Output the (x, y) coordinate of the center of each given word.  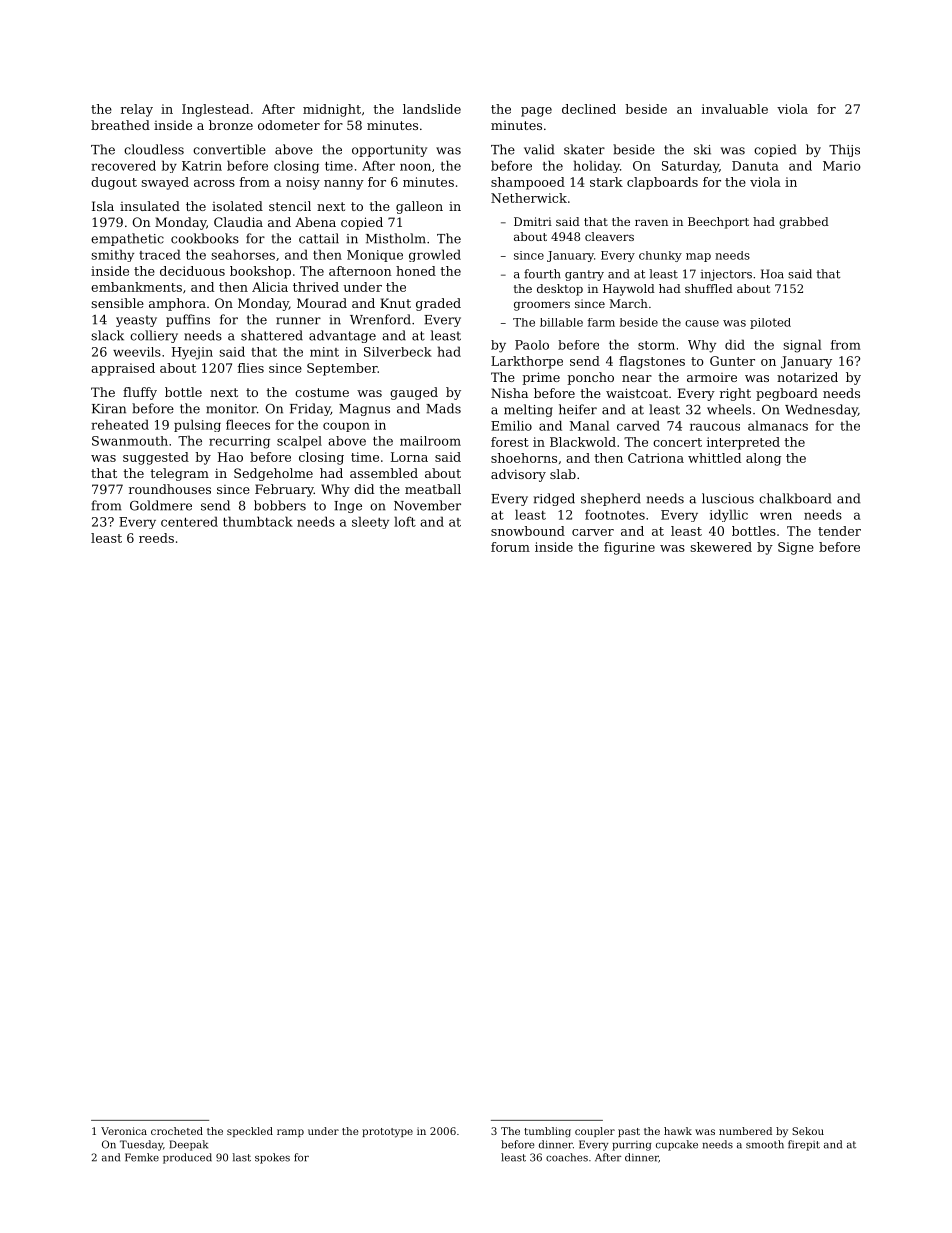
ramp (290, 1133)
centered (189, 521)
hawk (678, 1131)
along (763, 459)
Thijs (844, 150)
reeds (156, 538)
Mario (842, 166)
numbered (745, 1131)
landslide (432, 109)
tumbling (547, 1132)
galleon (419, 207)
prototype (387, 1133)
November (427, 505)
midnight (332, 110)
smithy (112, 255)
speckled (250, 1132)
